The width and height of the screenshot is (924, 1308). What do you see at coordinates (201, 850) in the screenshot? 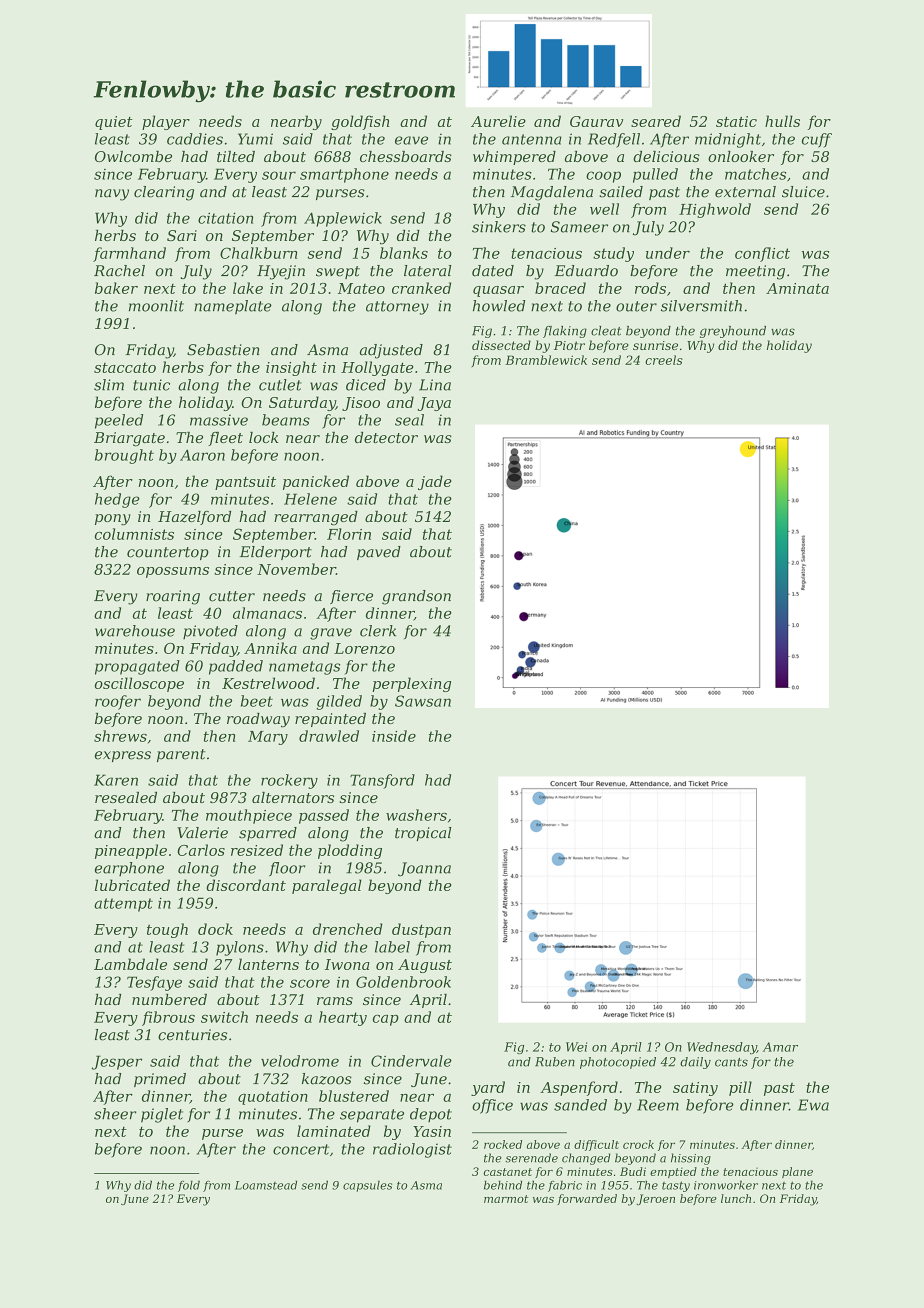
I see `Carlos` at bounding box center [201, 850].
